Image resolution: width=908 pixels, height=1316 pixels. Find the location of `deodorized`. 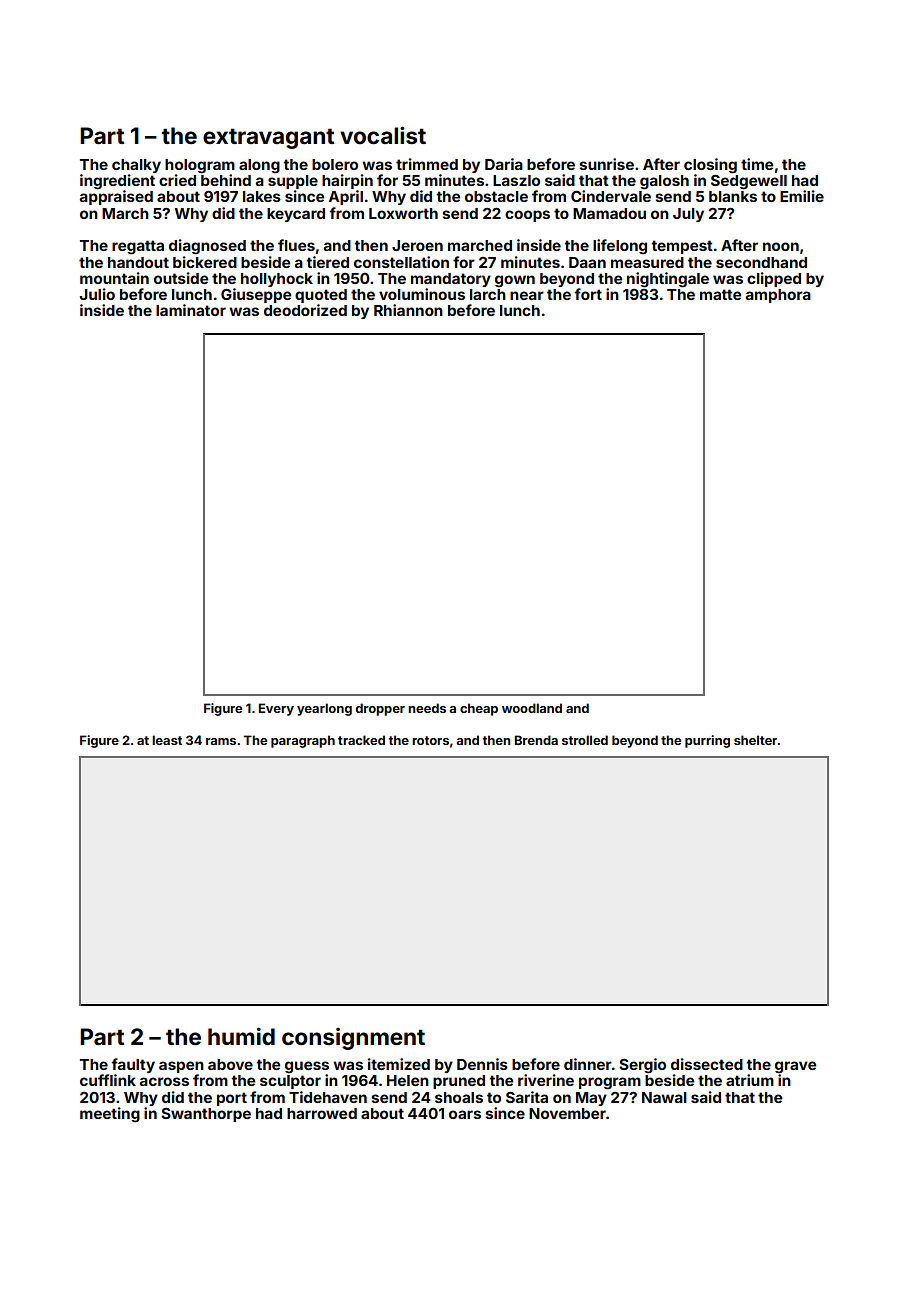

deodorized is located at coordinates (305, 310).
